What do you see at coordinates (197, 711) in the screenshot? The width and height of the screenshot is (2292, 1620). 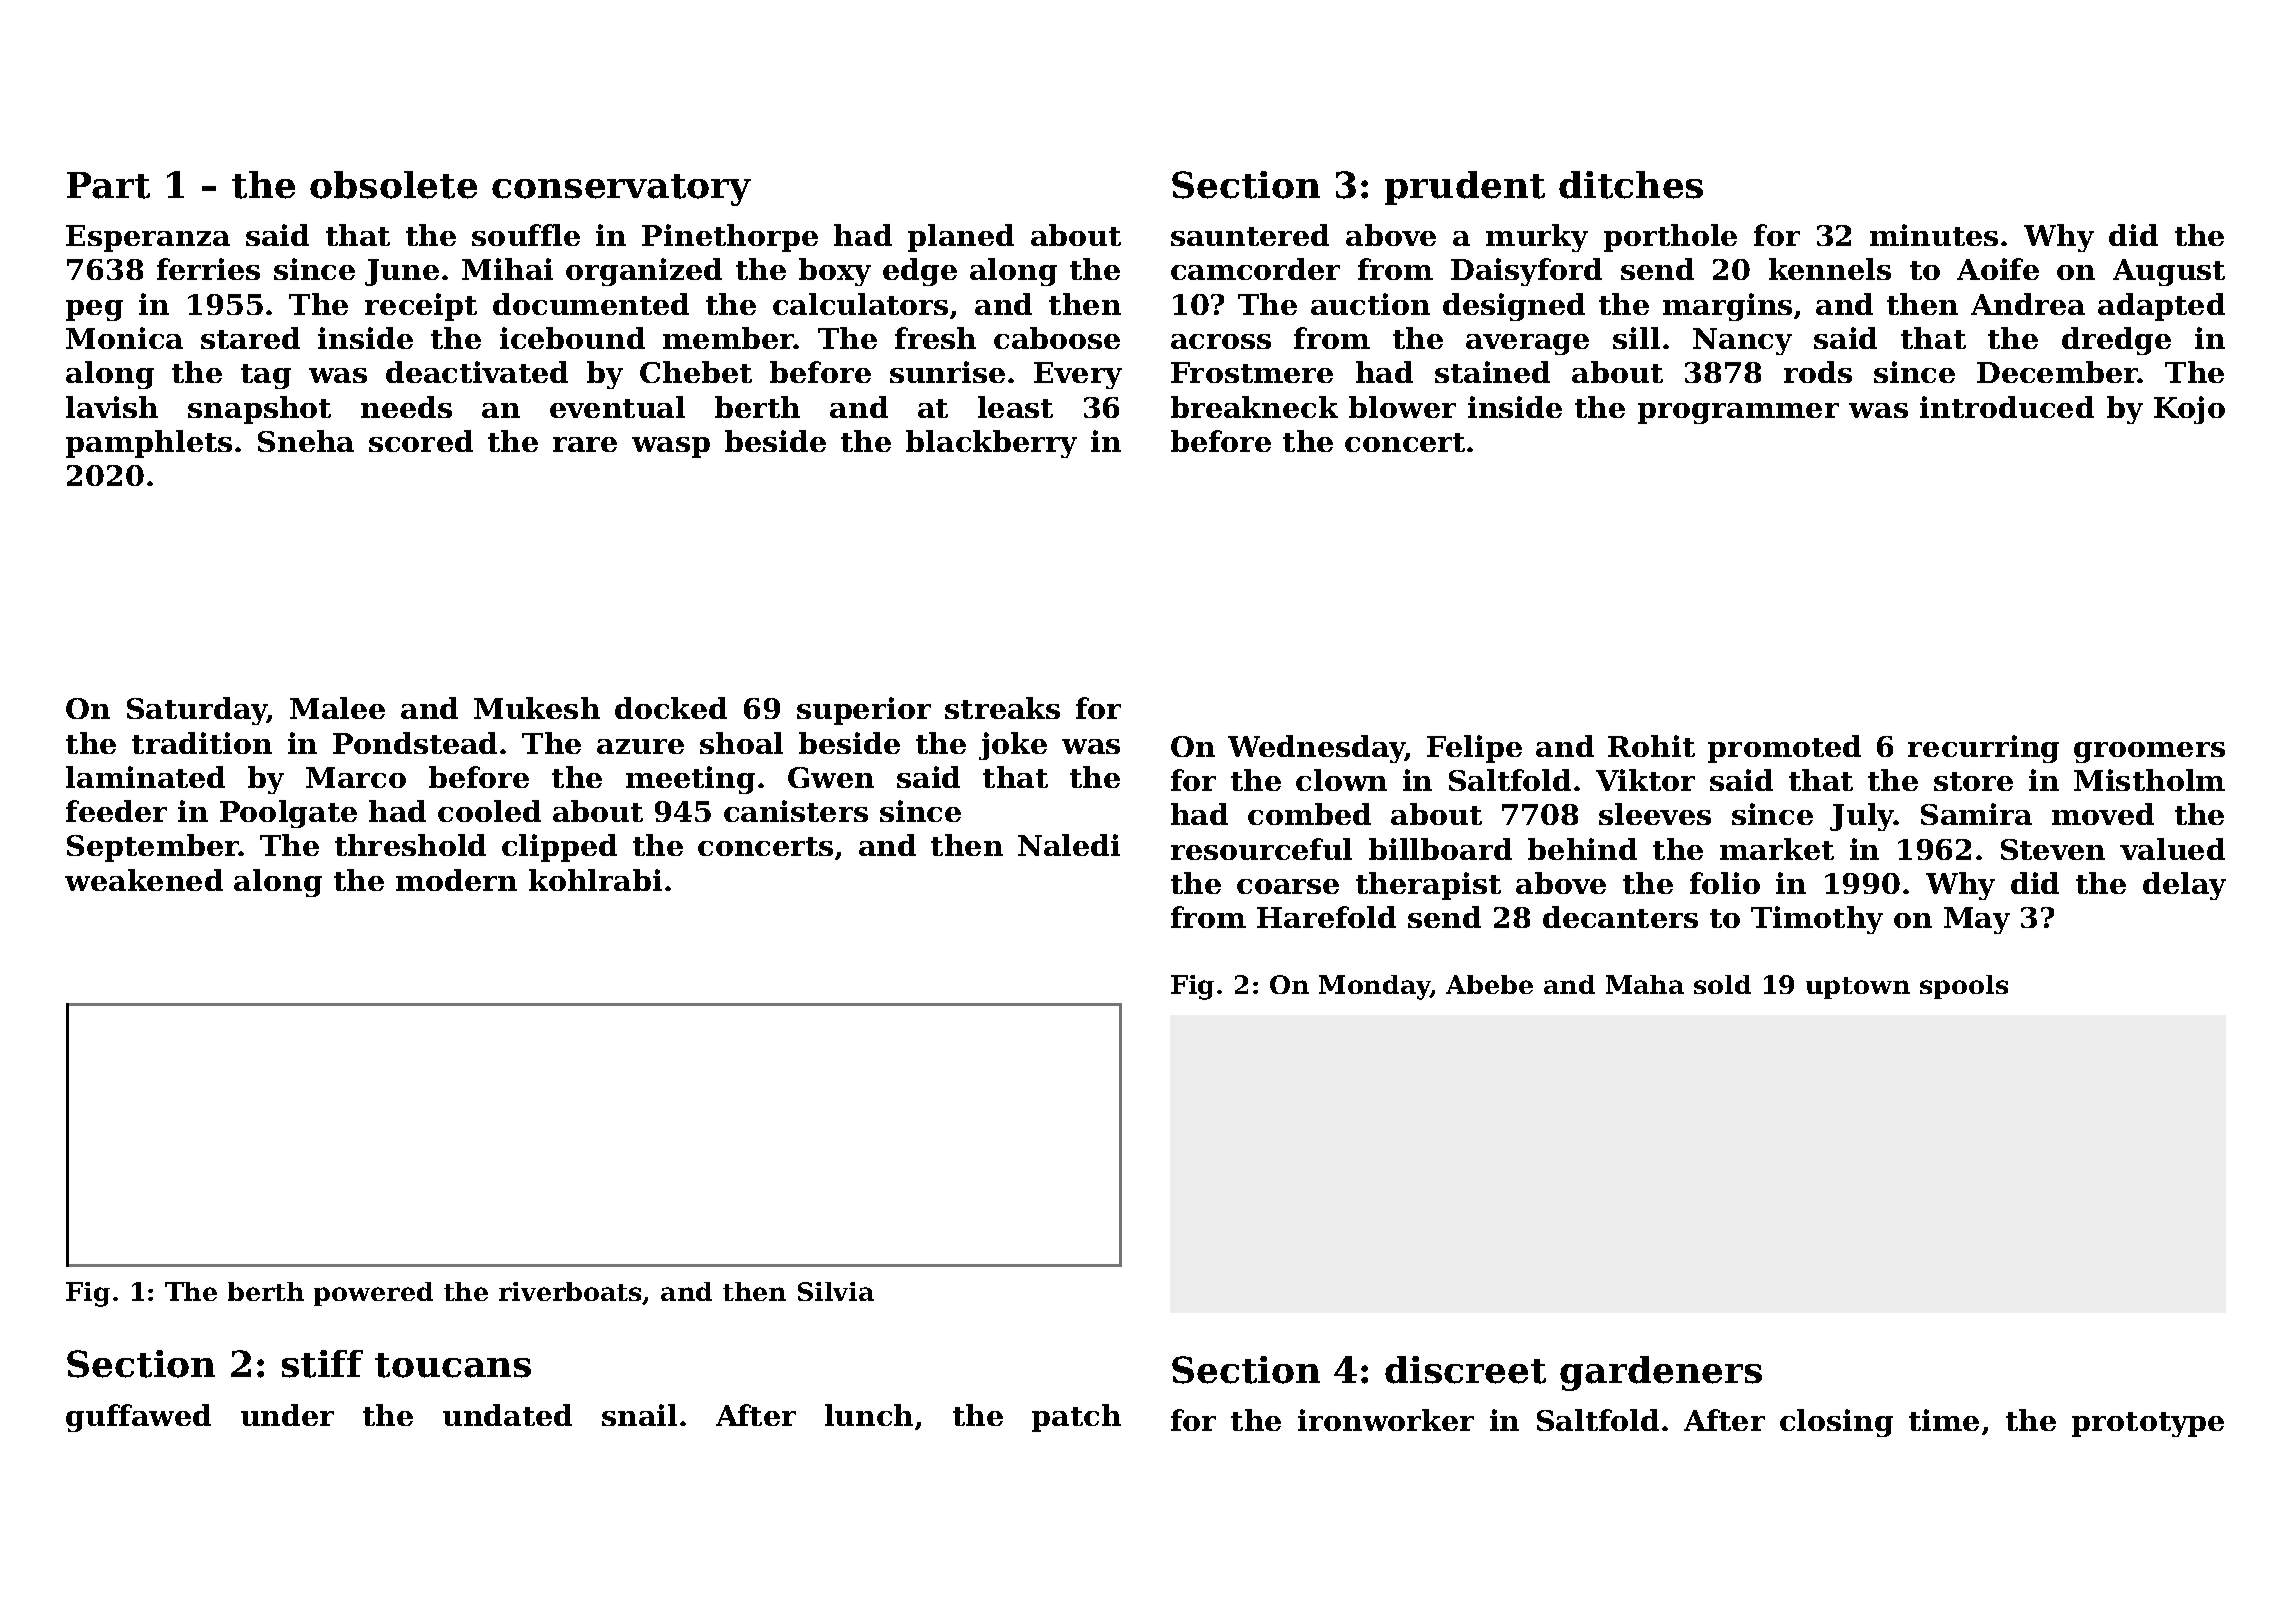 I see `Saturday` at bounding box center [197, 711].
